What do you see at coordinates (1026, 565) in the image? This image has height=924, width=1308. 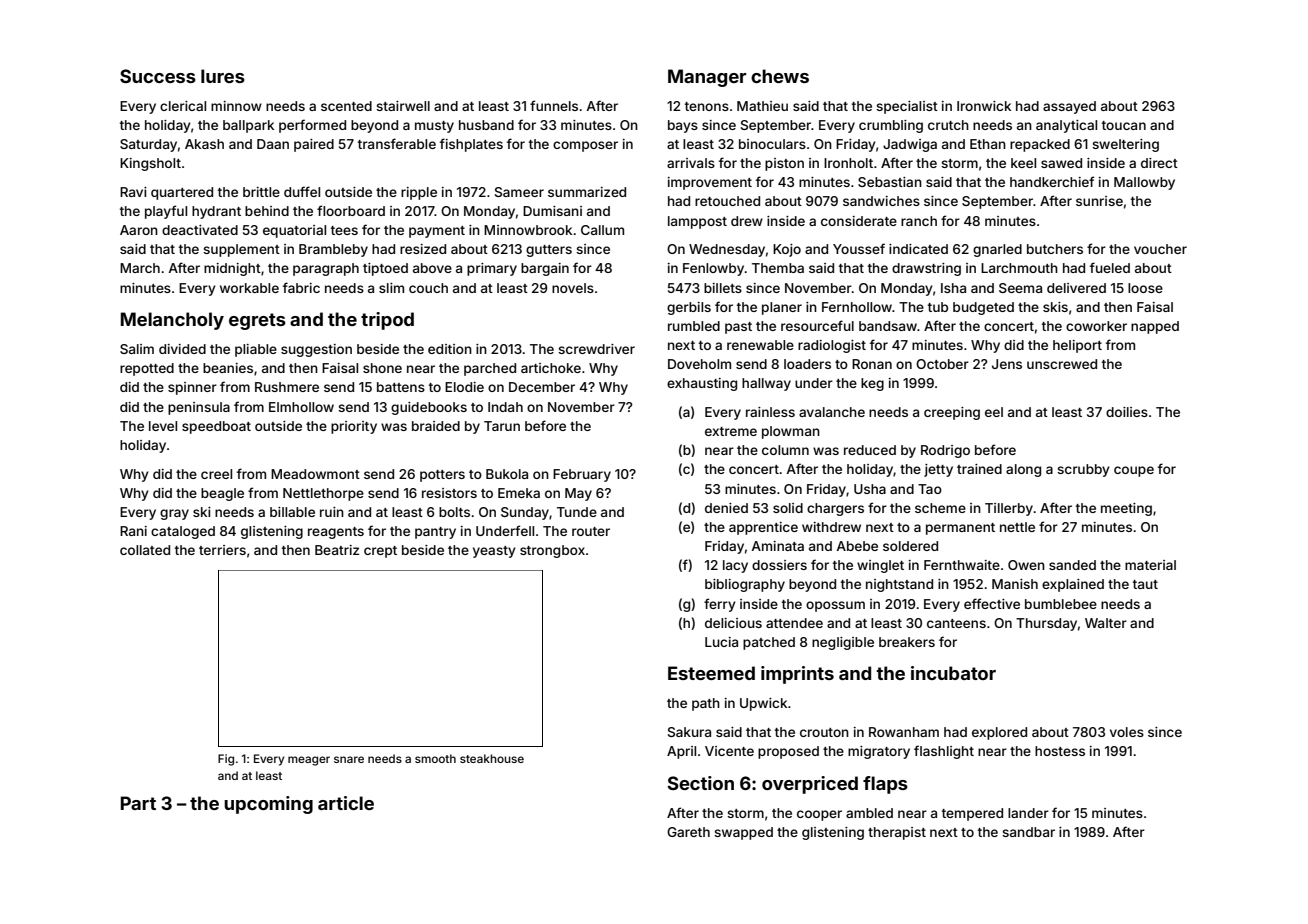 I see `Owen` at bounding box center [1026, 565].
